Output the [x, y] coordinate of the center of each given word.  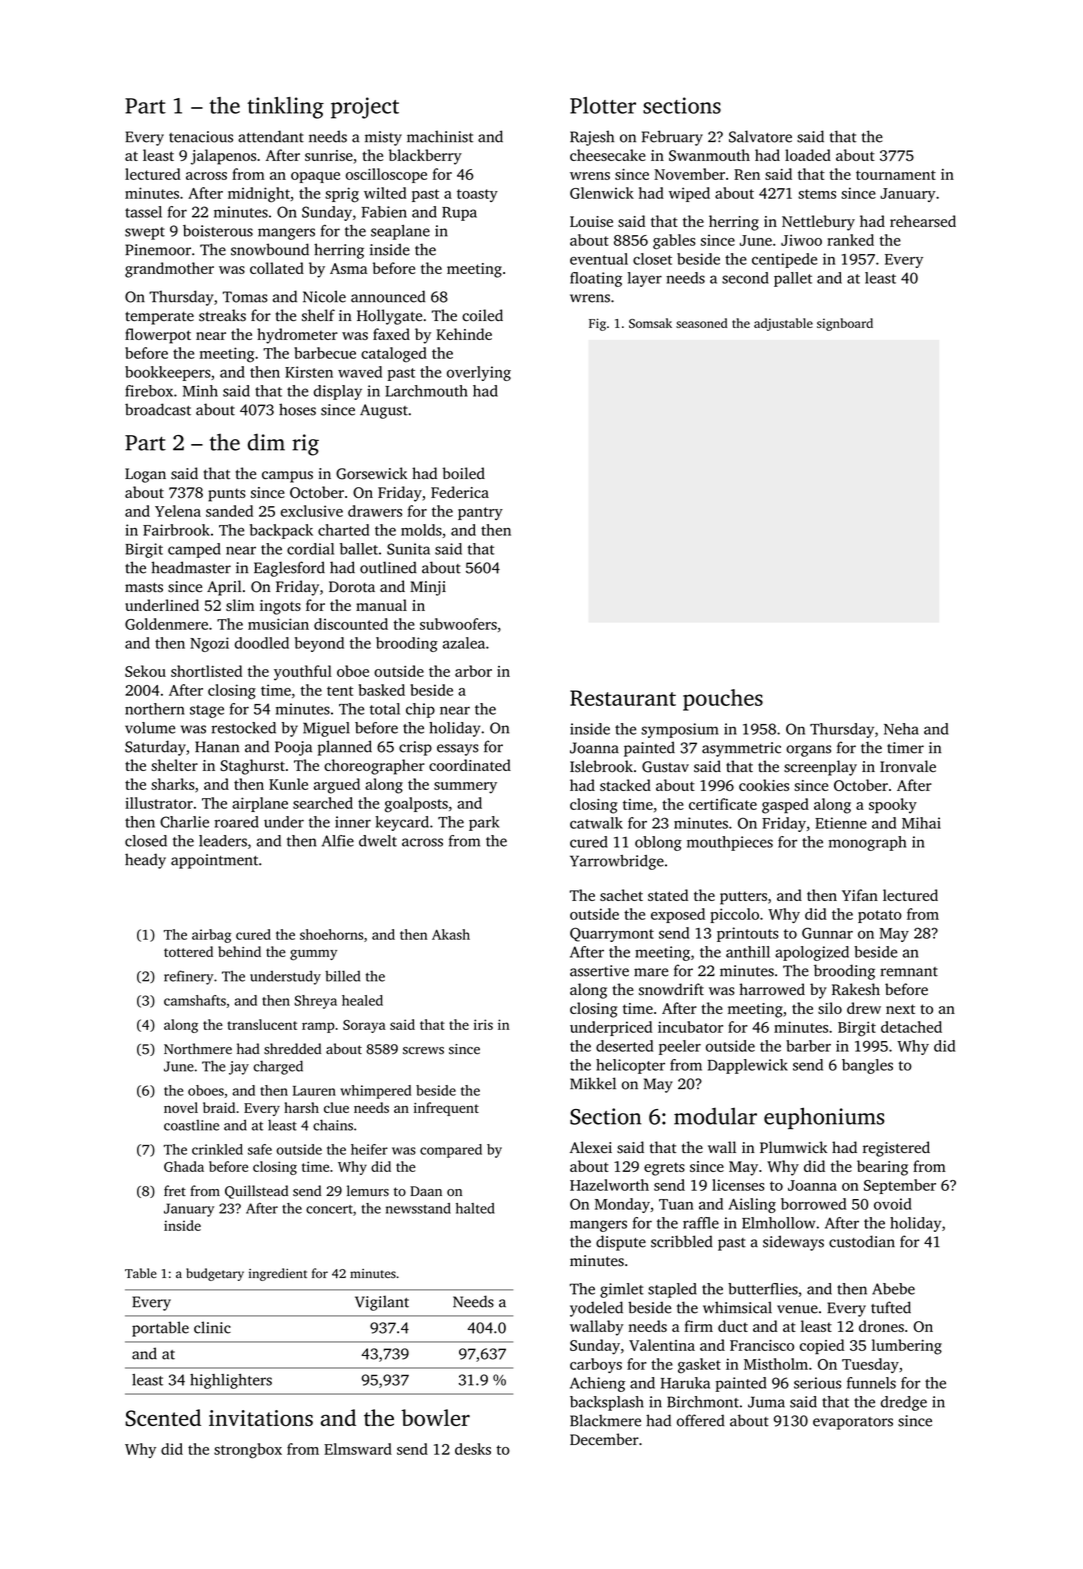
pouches [723, 700]
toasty [477, 195]
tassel [143, 212]
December [604, 1439]
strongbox [248, 1451]
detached [911, 1027]
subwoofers [458, 624]
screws [423, 1051]
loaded [808, 155]
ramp [318, 1027]
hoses [297, 409]
